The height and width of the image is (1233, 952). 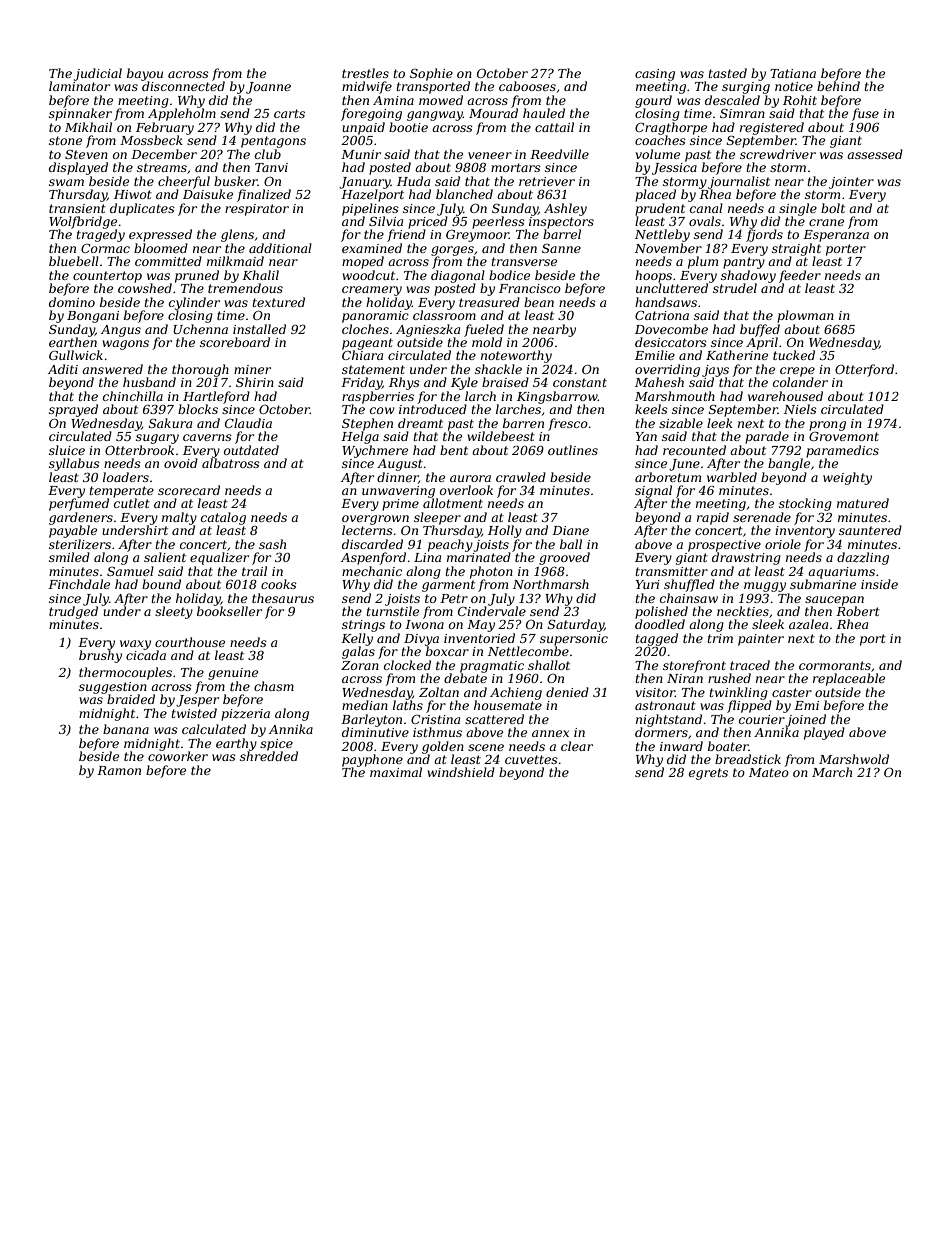 I want to click on Ramon, so click(x=119, y=770).
